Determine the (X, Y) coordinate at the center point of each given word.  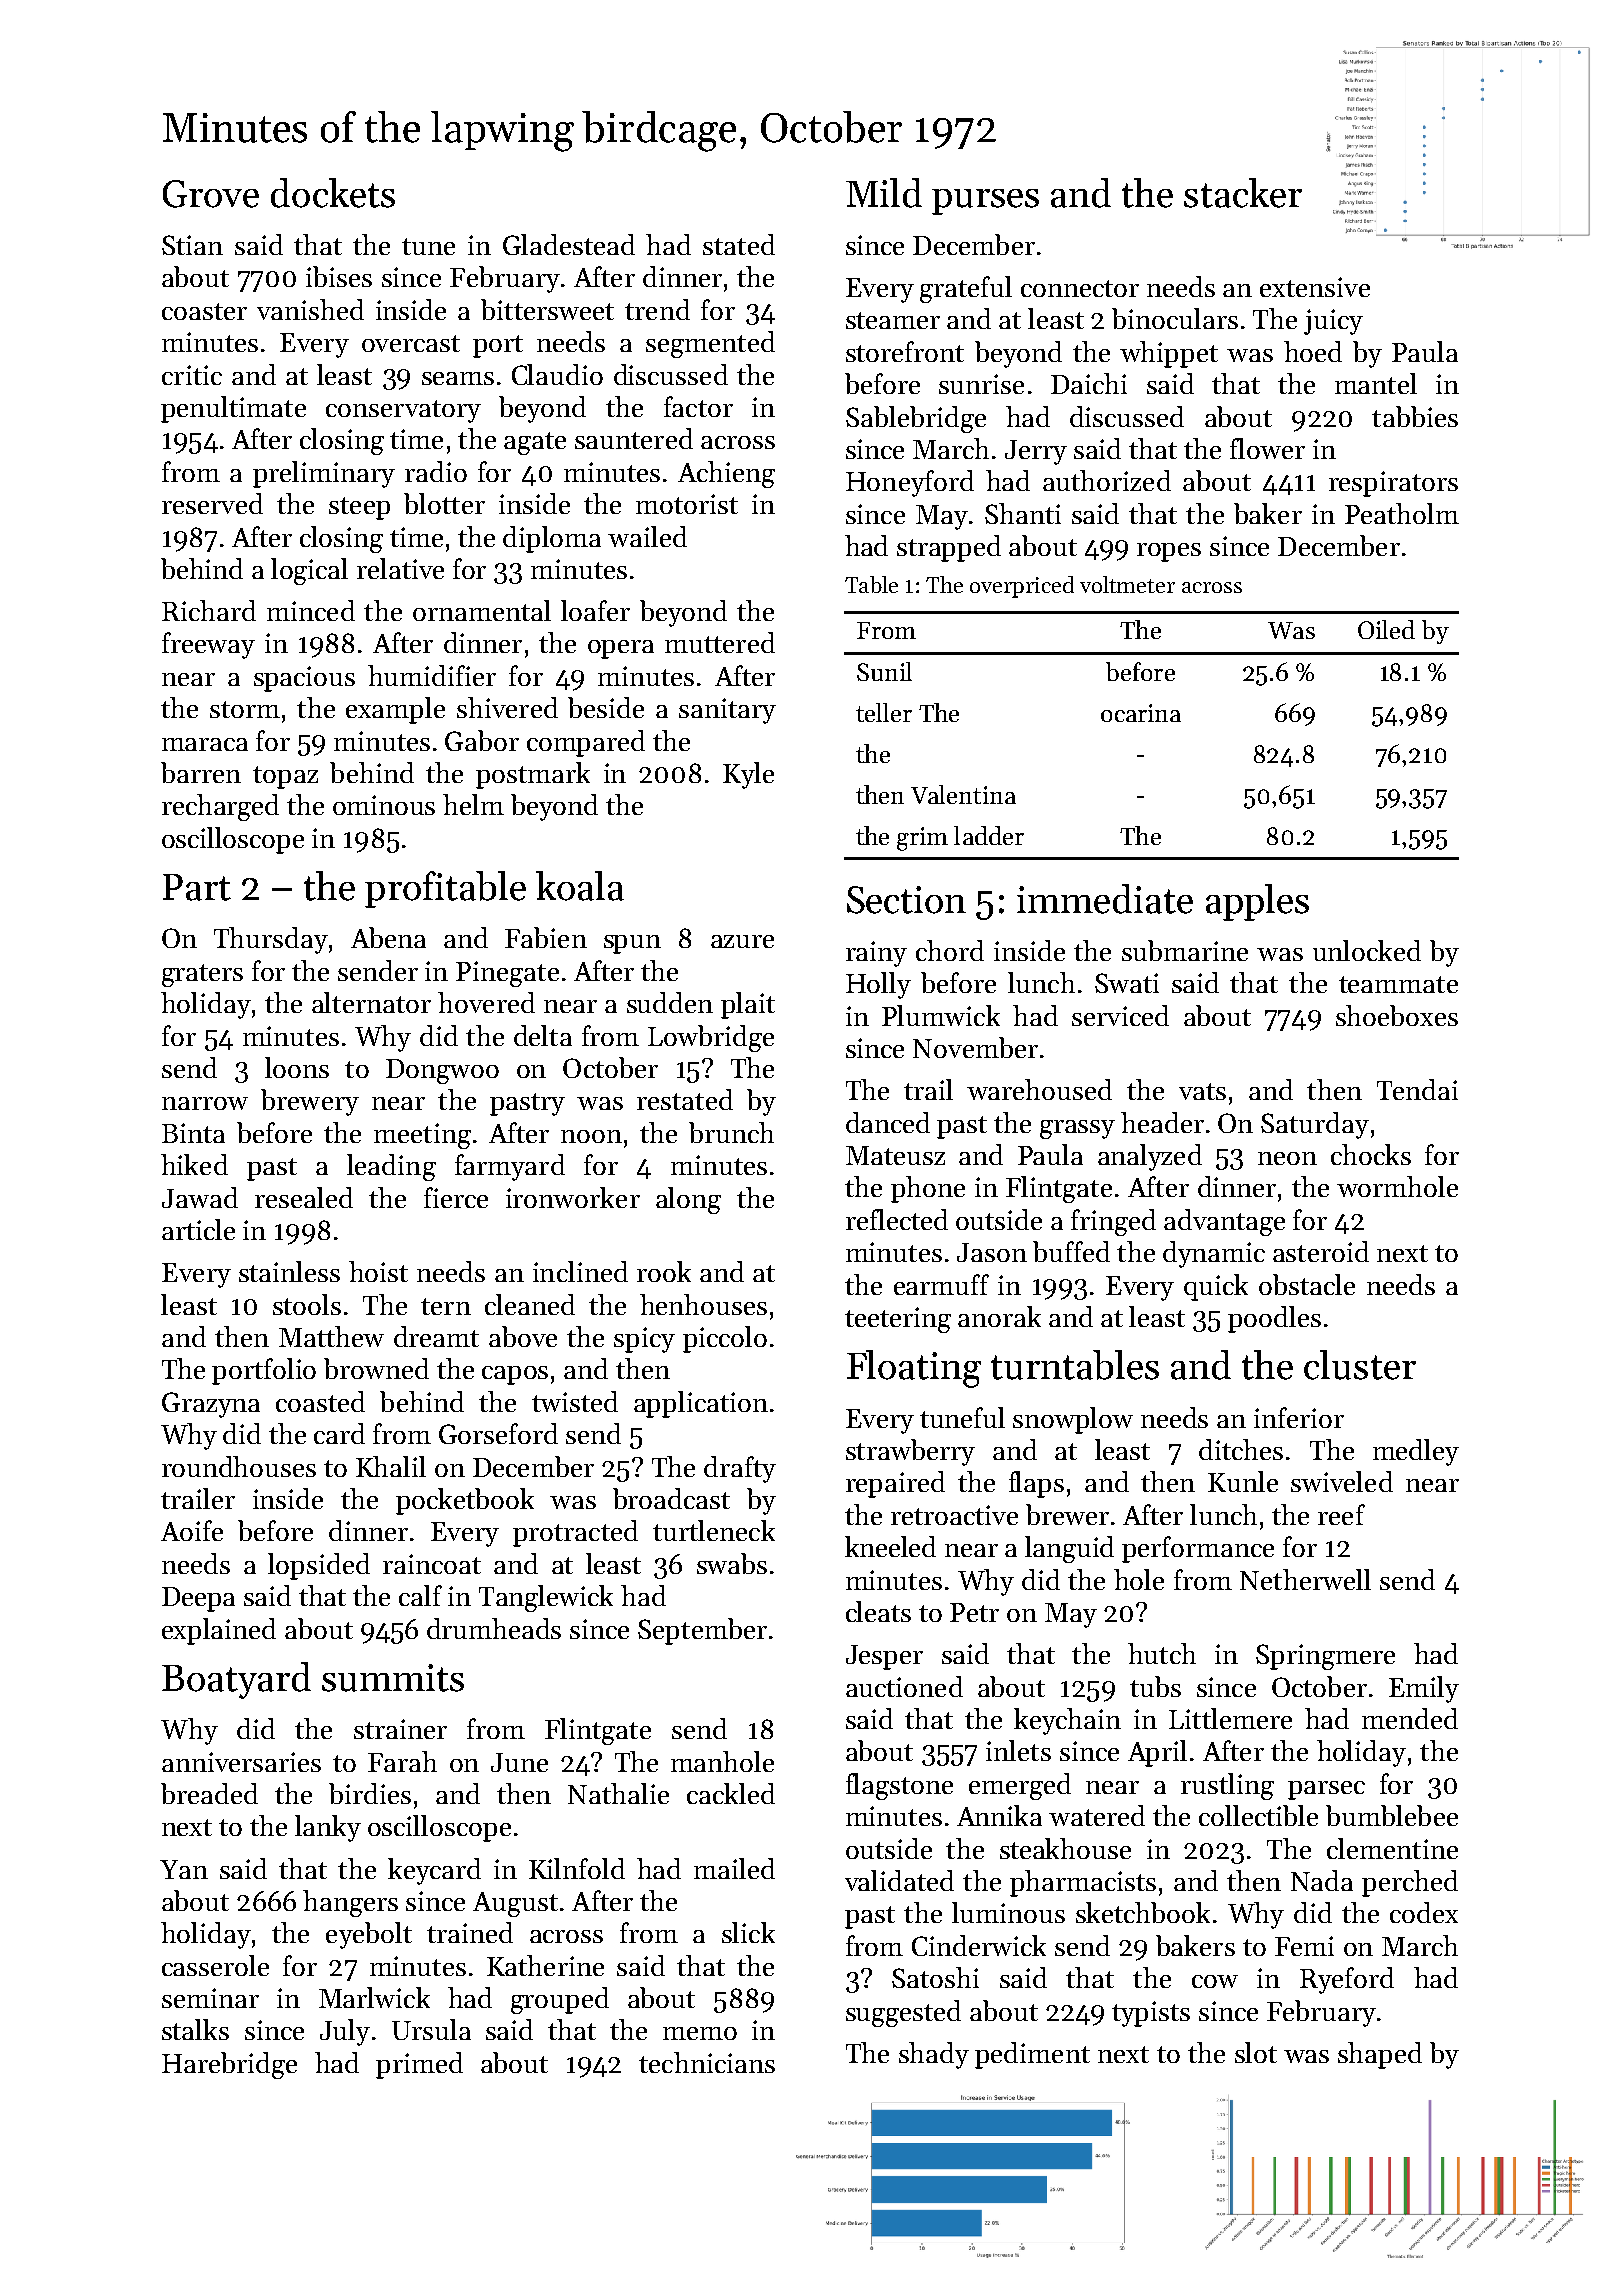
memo (700, 2033)
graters (202, 975)
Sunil (884, 671)
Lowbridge (711, 1038)
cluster (1360, 1365)
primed (419, 2065)
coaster (204, 311)
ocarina (1141, 713)
